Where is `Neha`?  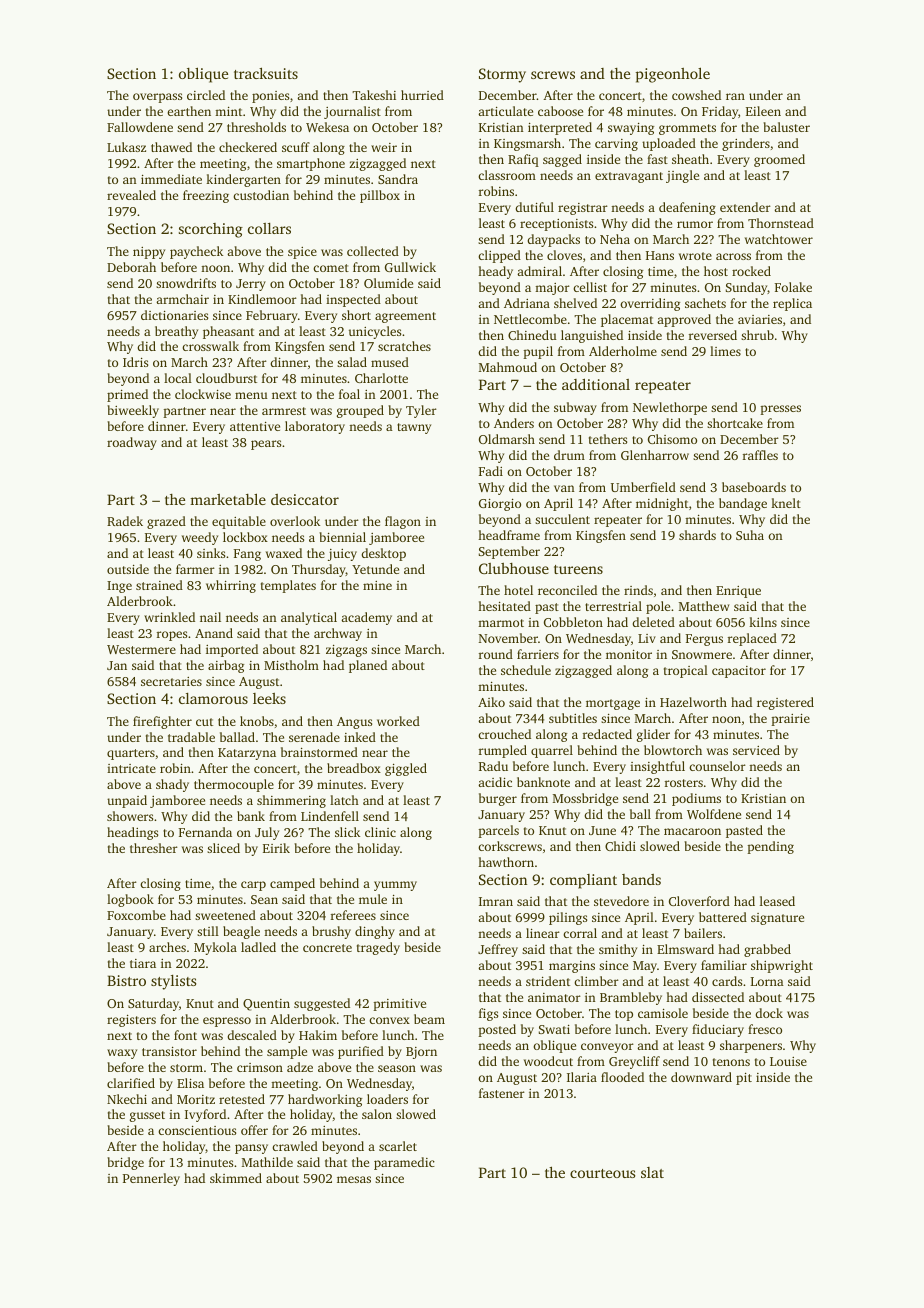 Neha is located at coordinates (615, 239).
